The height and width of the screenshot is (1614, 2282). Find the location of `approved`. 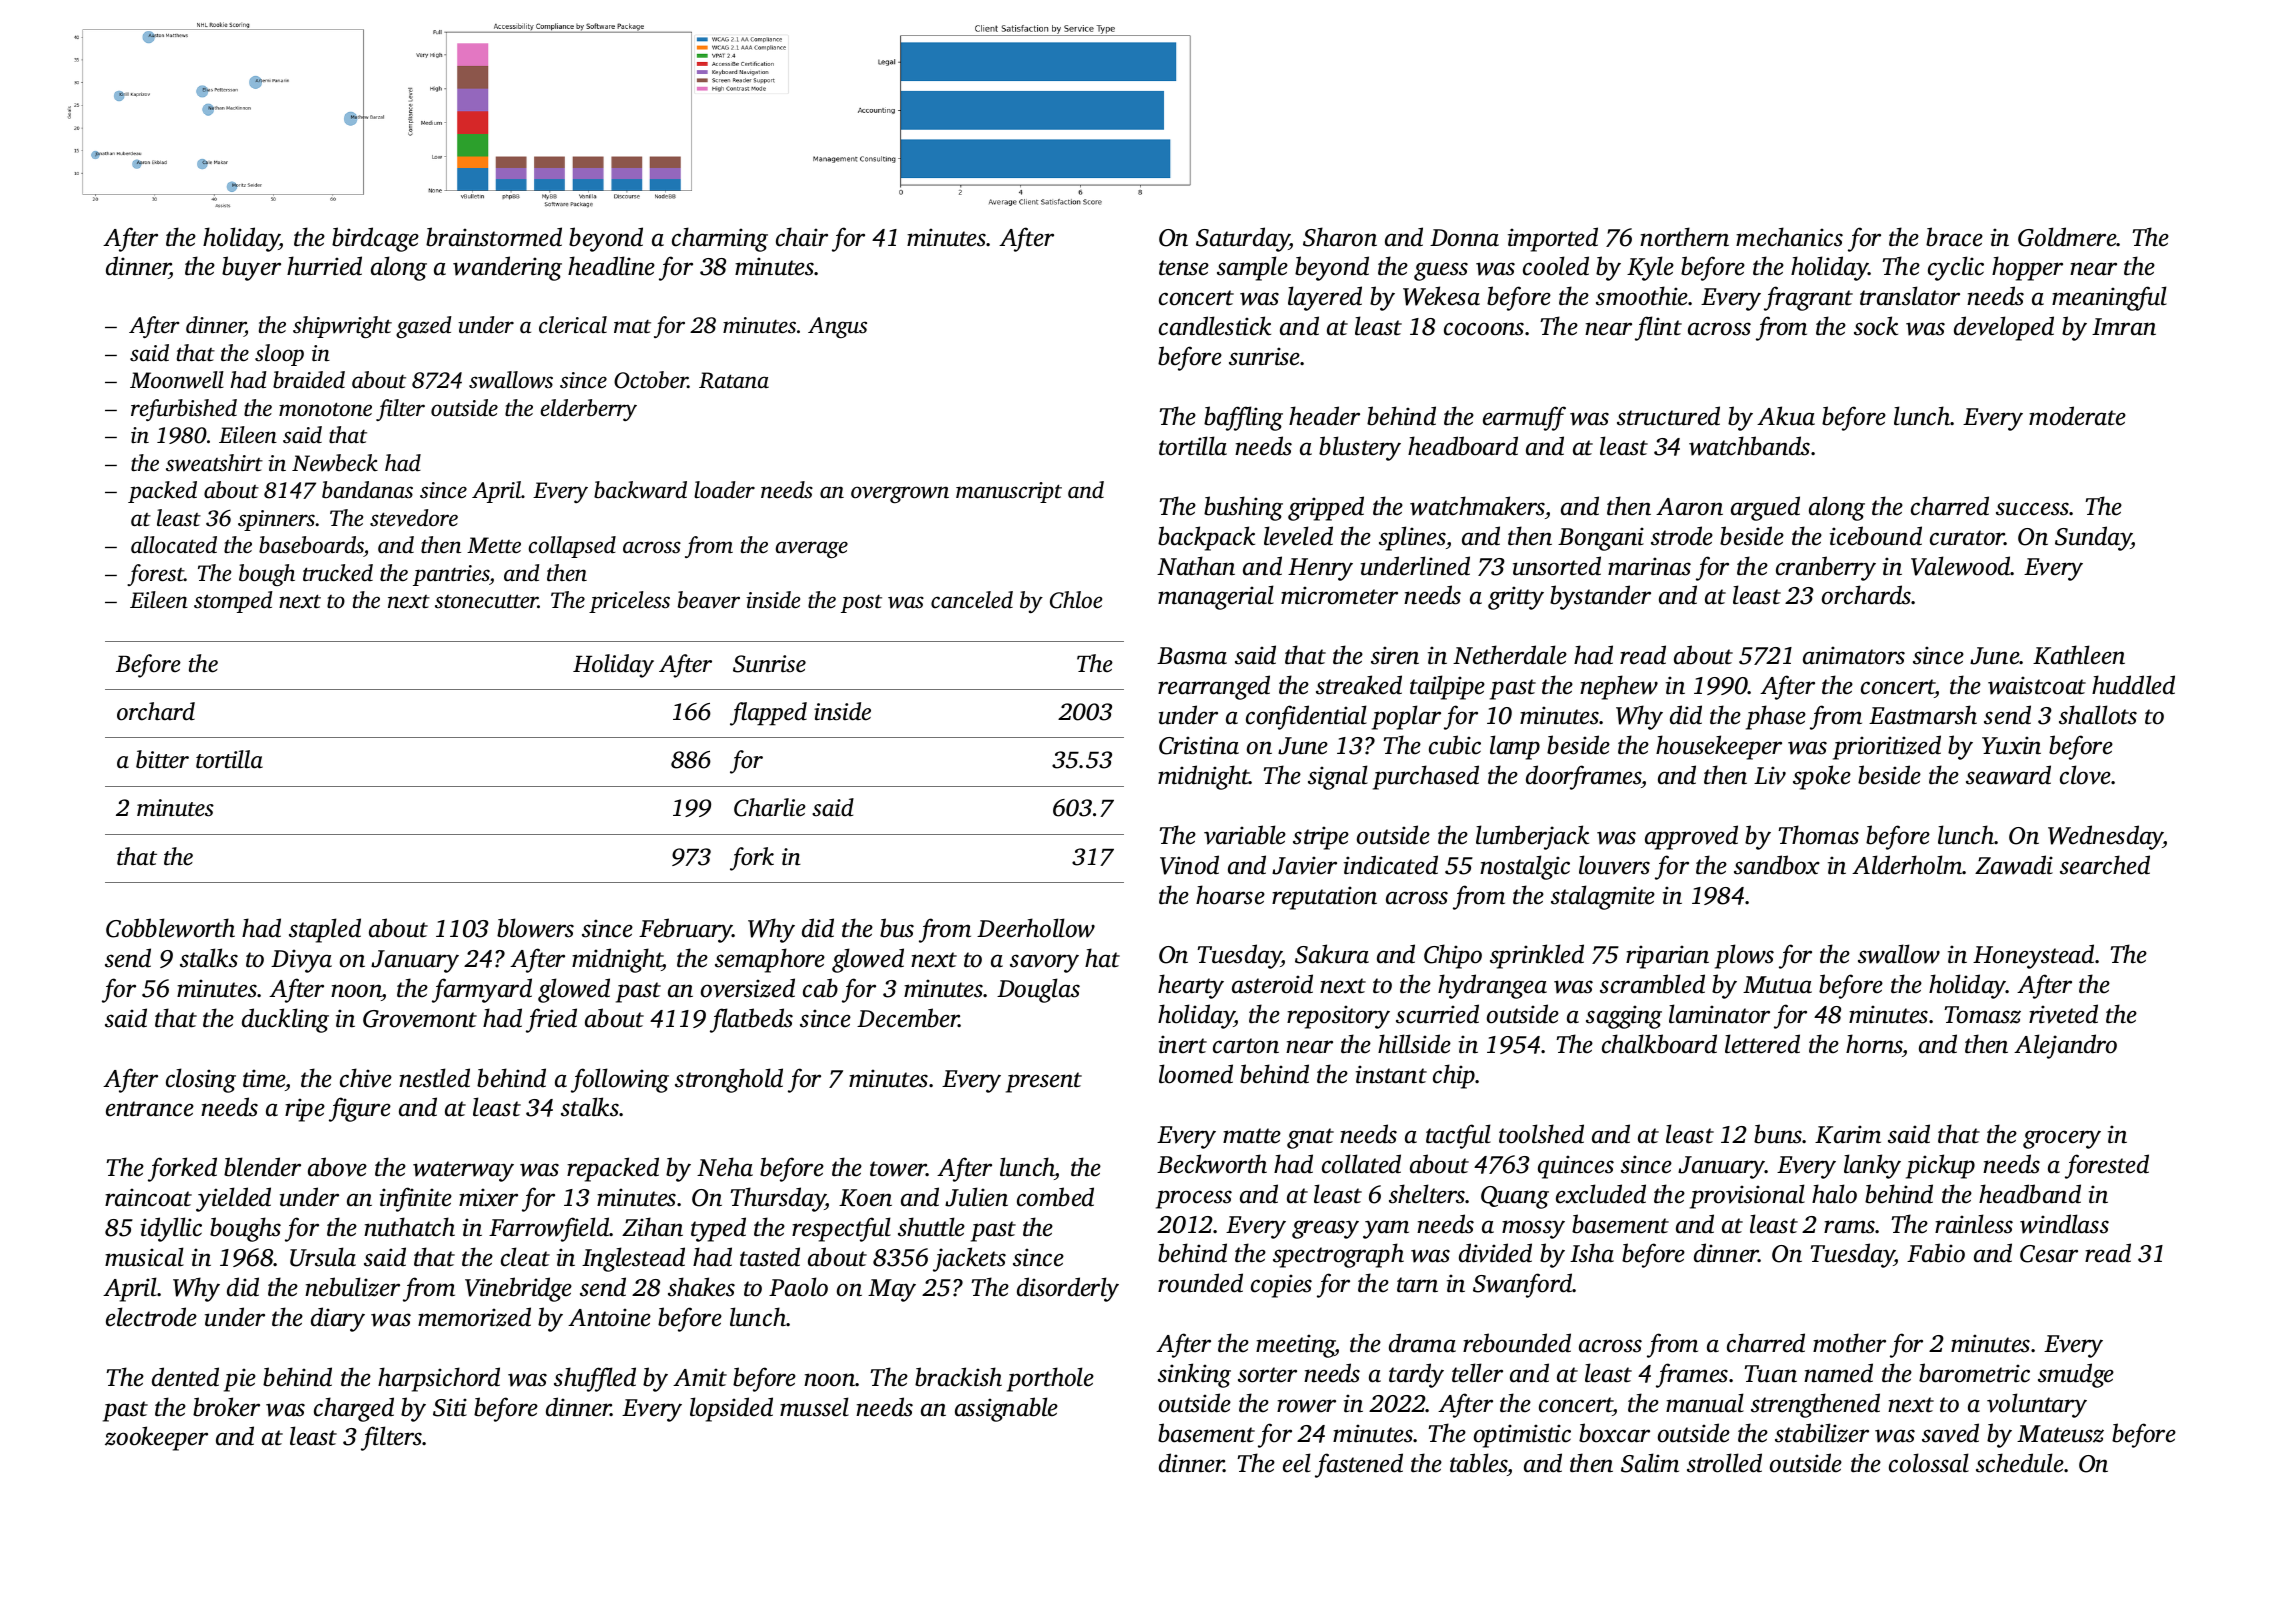

approved is located at coordinates (1691, 837).
